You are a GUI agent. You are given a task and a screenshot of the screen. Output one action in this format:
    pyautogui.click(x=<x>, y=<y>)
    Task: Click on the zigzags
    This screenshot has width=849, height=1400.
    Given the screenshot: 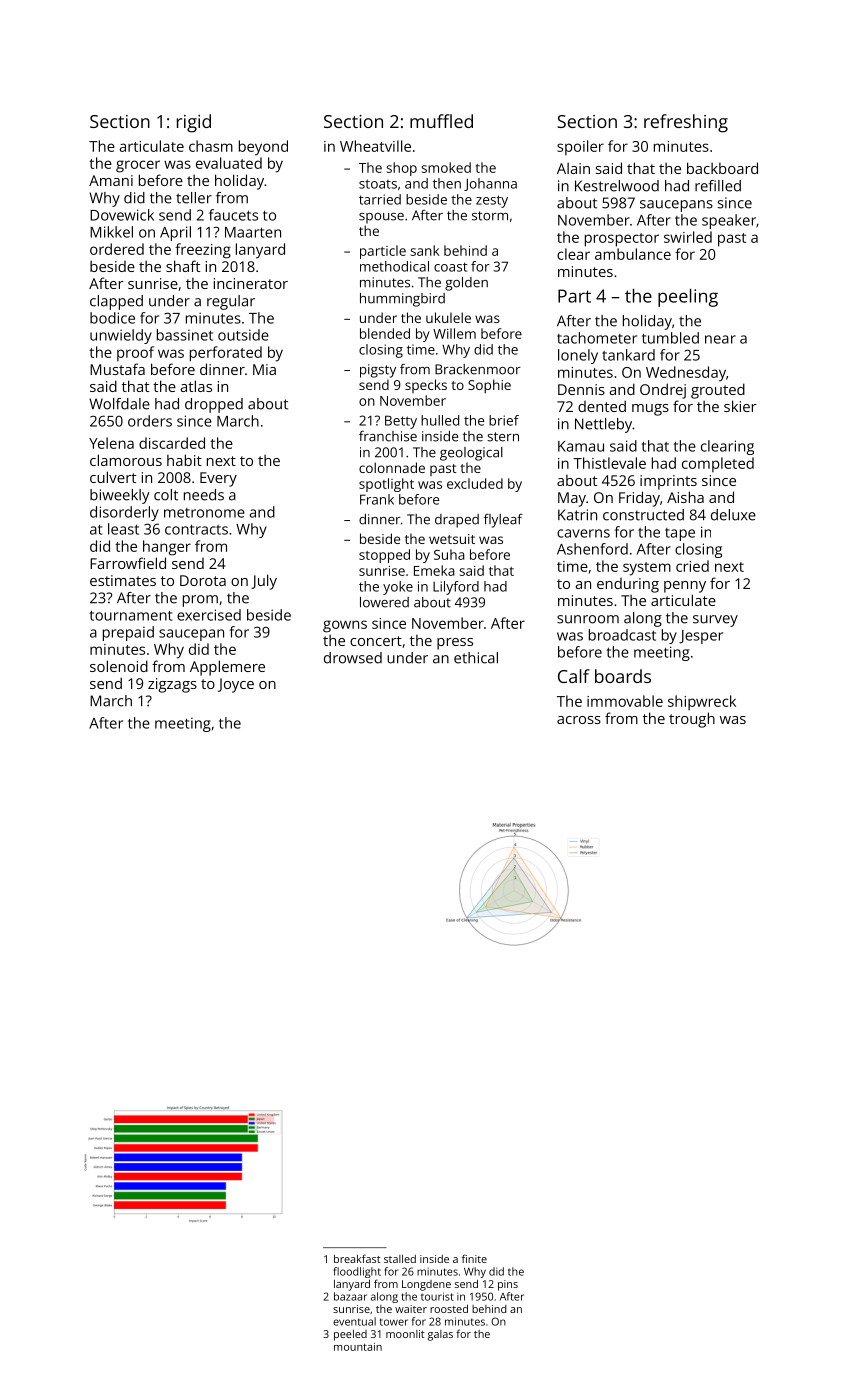 What is the action you would take?
    pyautogui.click(x=172, y=685)
